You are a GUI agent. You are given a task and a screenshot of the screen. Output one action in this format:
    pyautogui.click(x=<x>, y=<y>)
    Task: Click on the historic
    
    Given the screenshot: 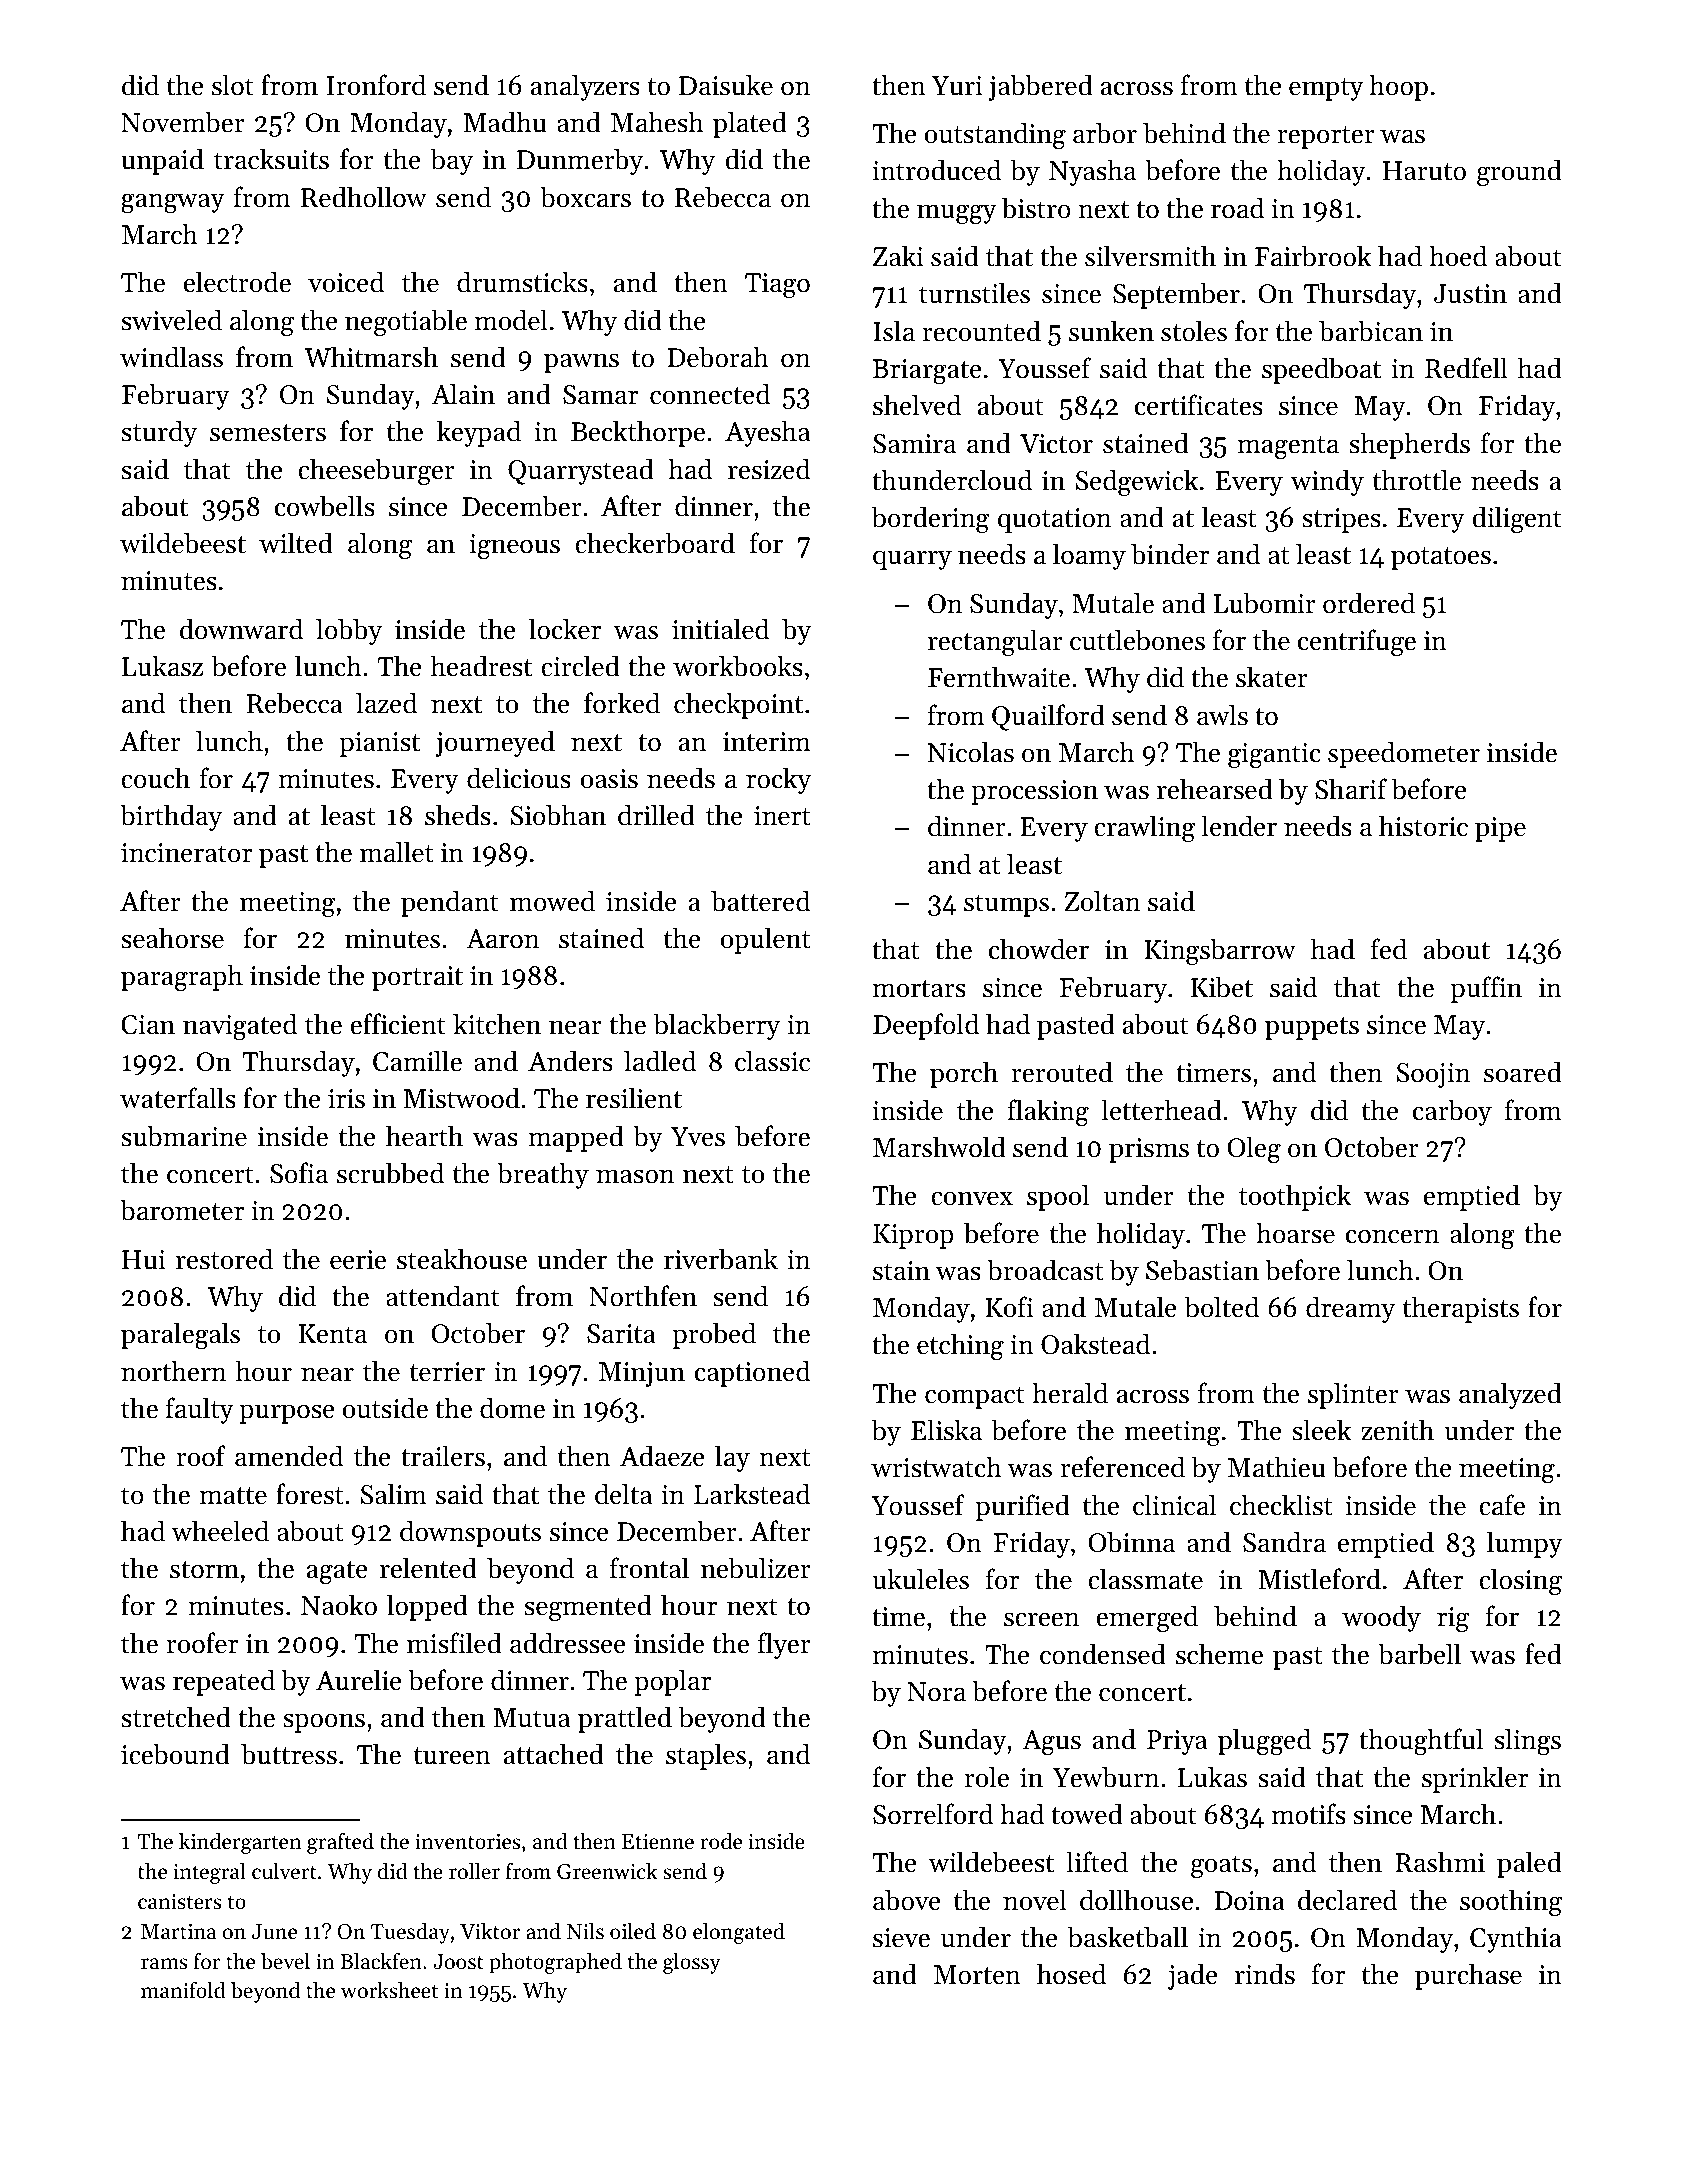 What is the action you would take?
    pyautogui.click(x=1423, y=826)
